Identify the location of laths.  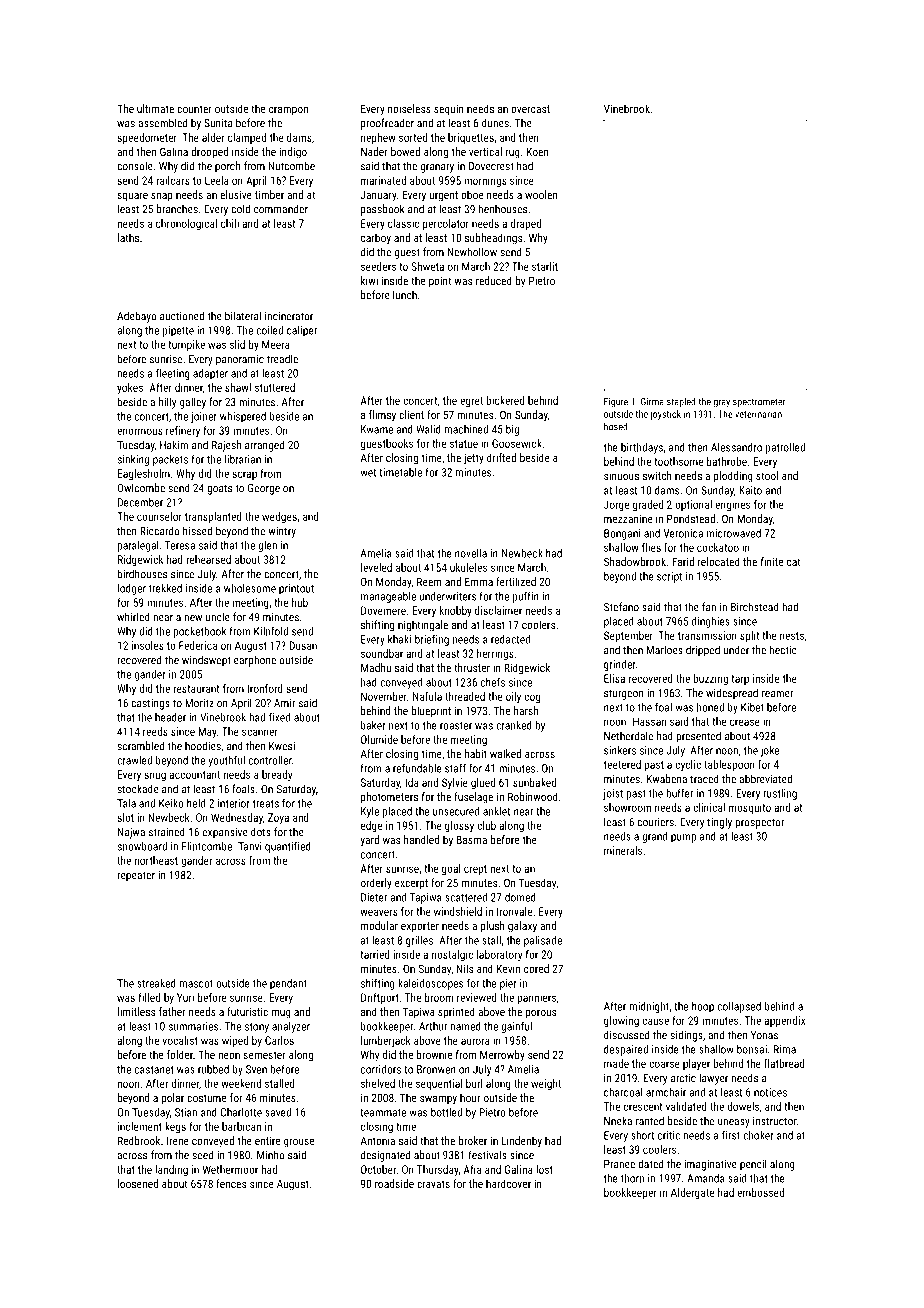
(128, 237).
